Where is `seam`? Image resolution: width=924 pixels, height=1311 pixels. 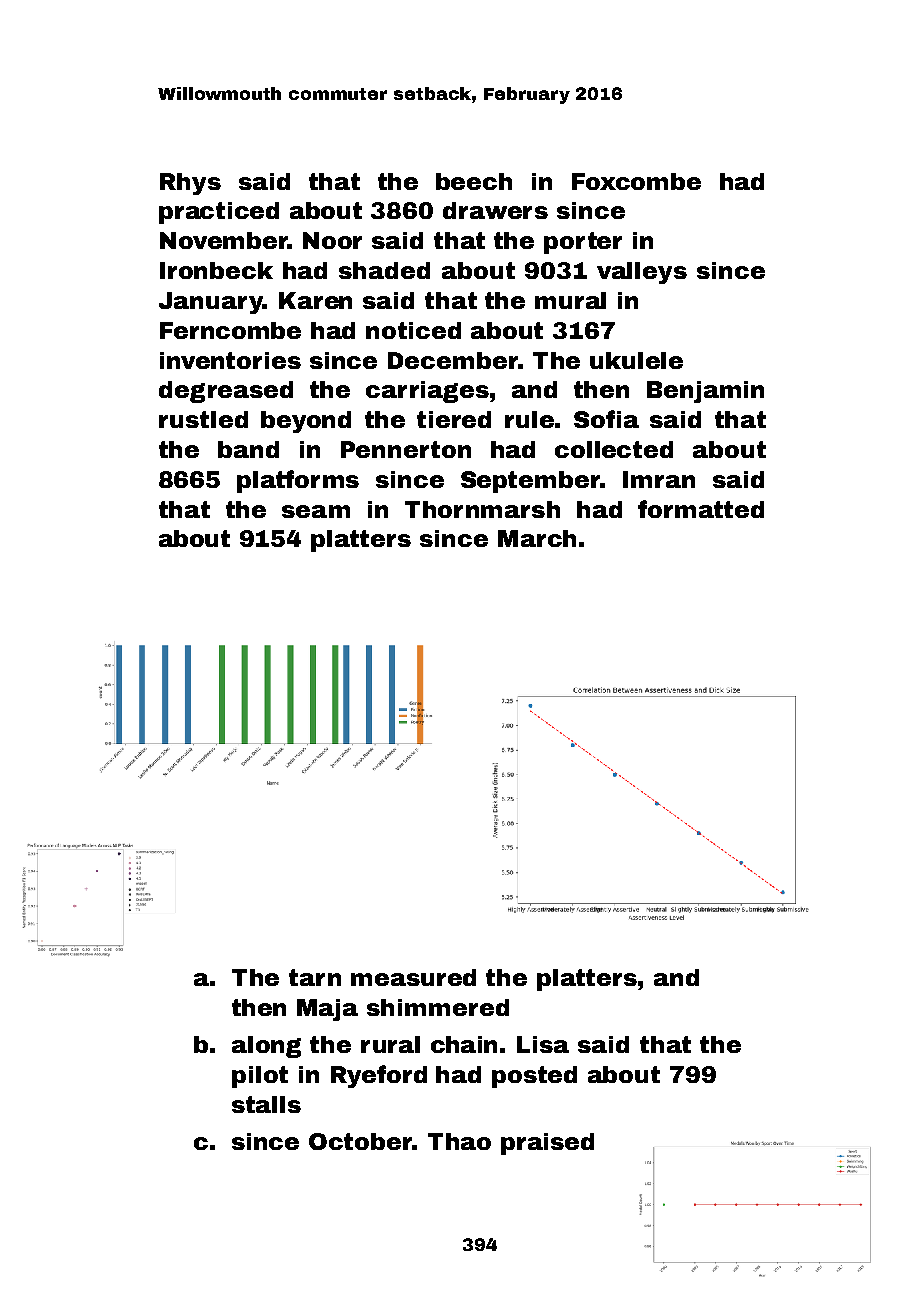 seam is located at coordinates (316, 511).
